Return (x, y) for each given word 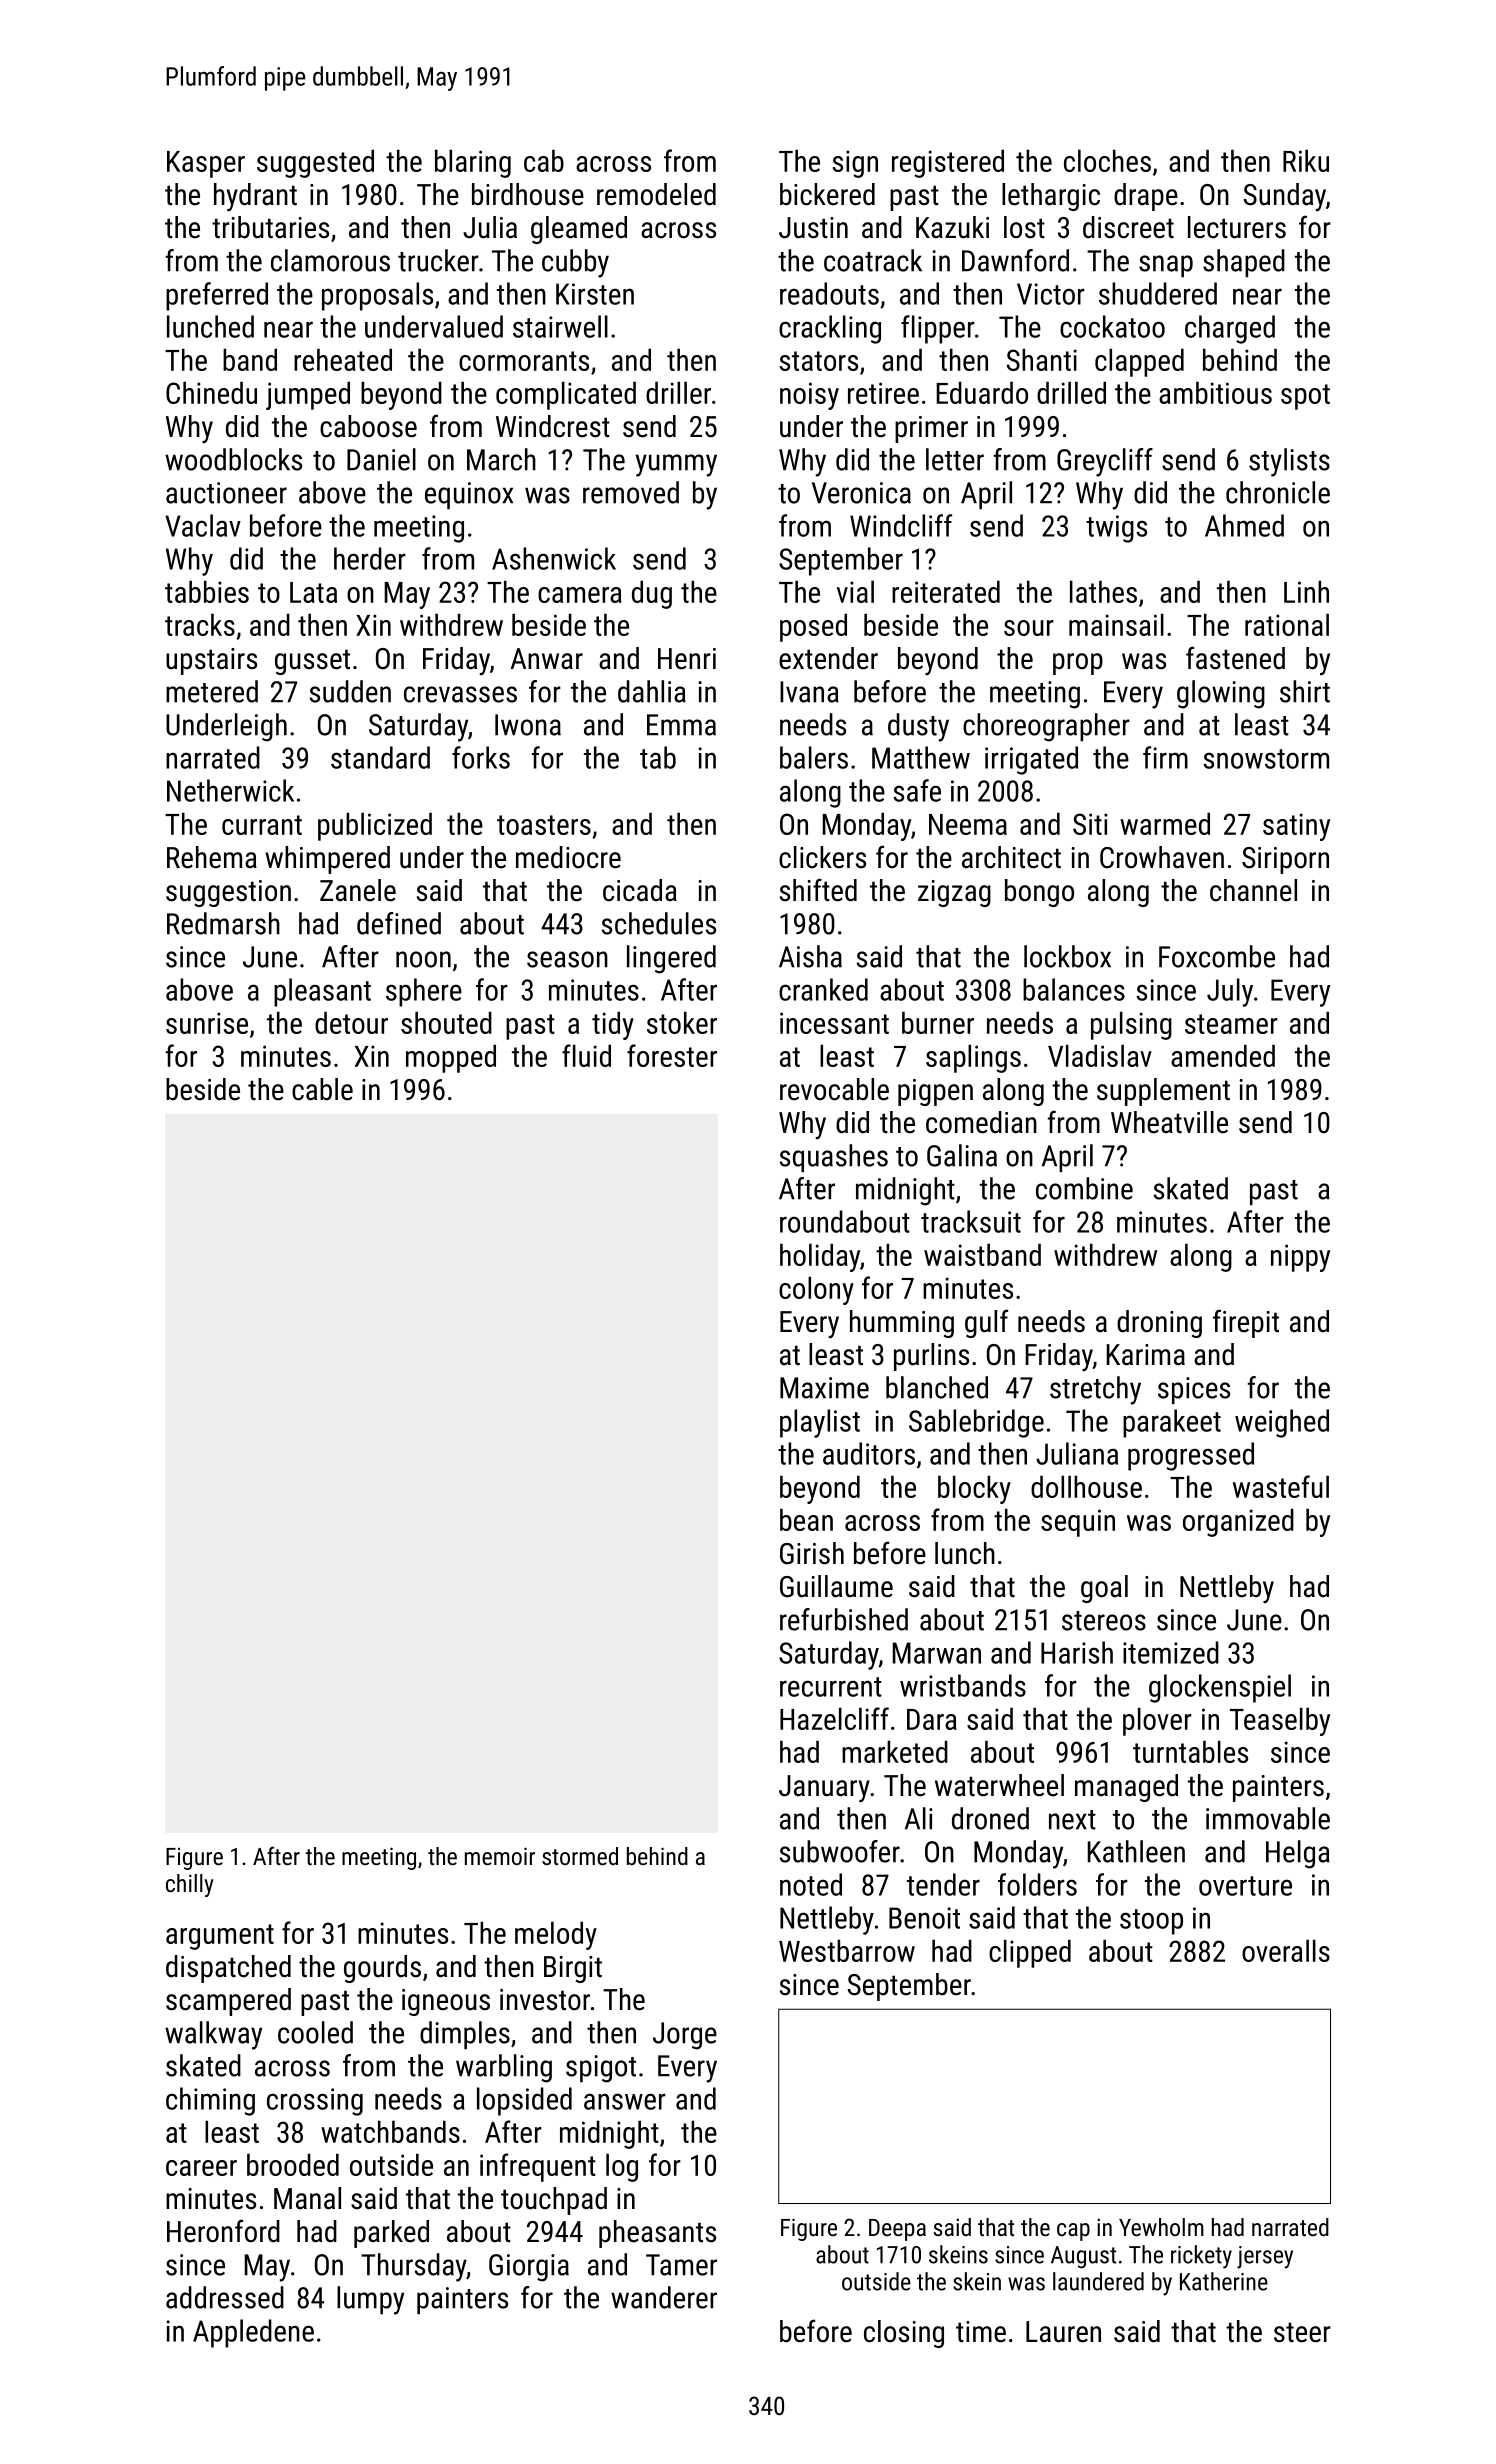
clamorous (330, 260)
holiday (820, 1257)
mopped (451, 1058)
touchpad (554, 2201)
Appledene (253, 2333)
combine (1084, 1188)
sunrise (207, 1023)
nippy (1300, 1258)
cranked (823, 989)
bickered (827, 194)
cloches (1107, 160)
